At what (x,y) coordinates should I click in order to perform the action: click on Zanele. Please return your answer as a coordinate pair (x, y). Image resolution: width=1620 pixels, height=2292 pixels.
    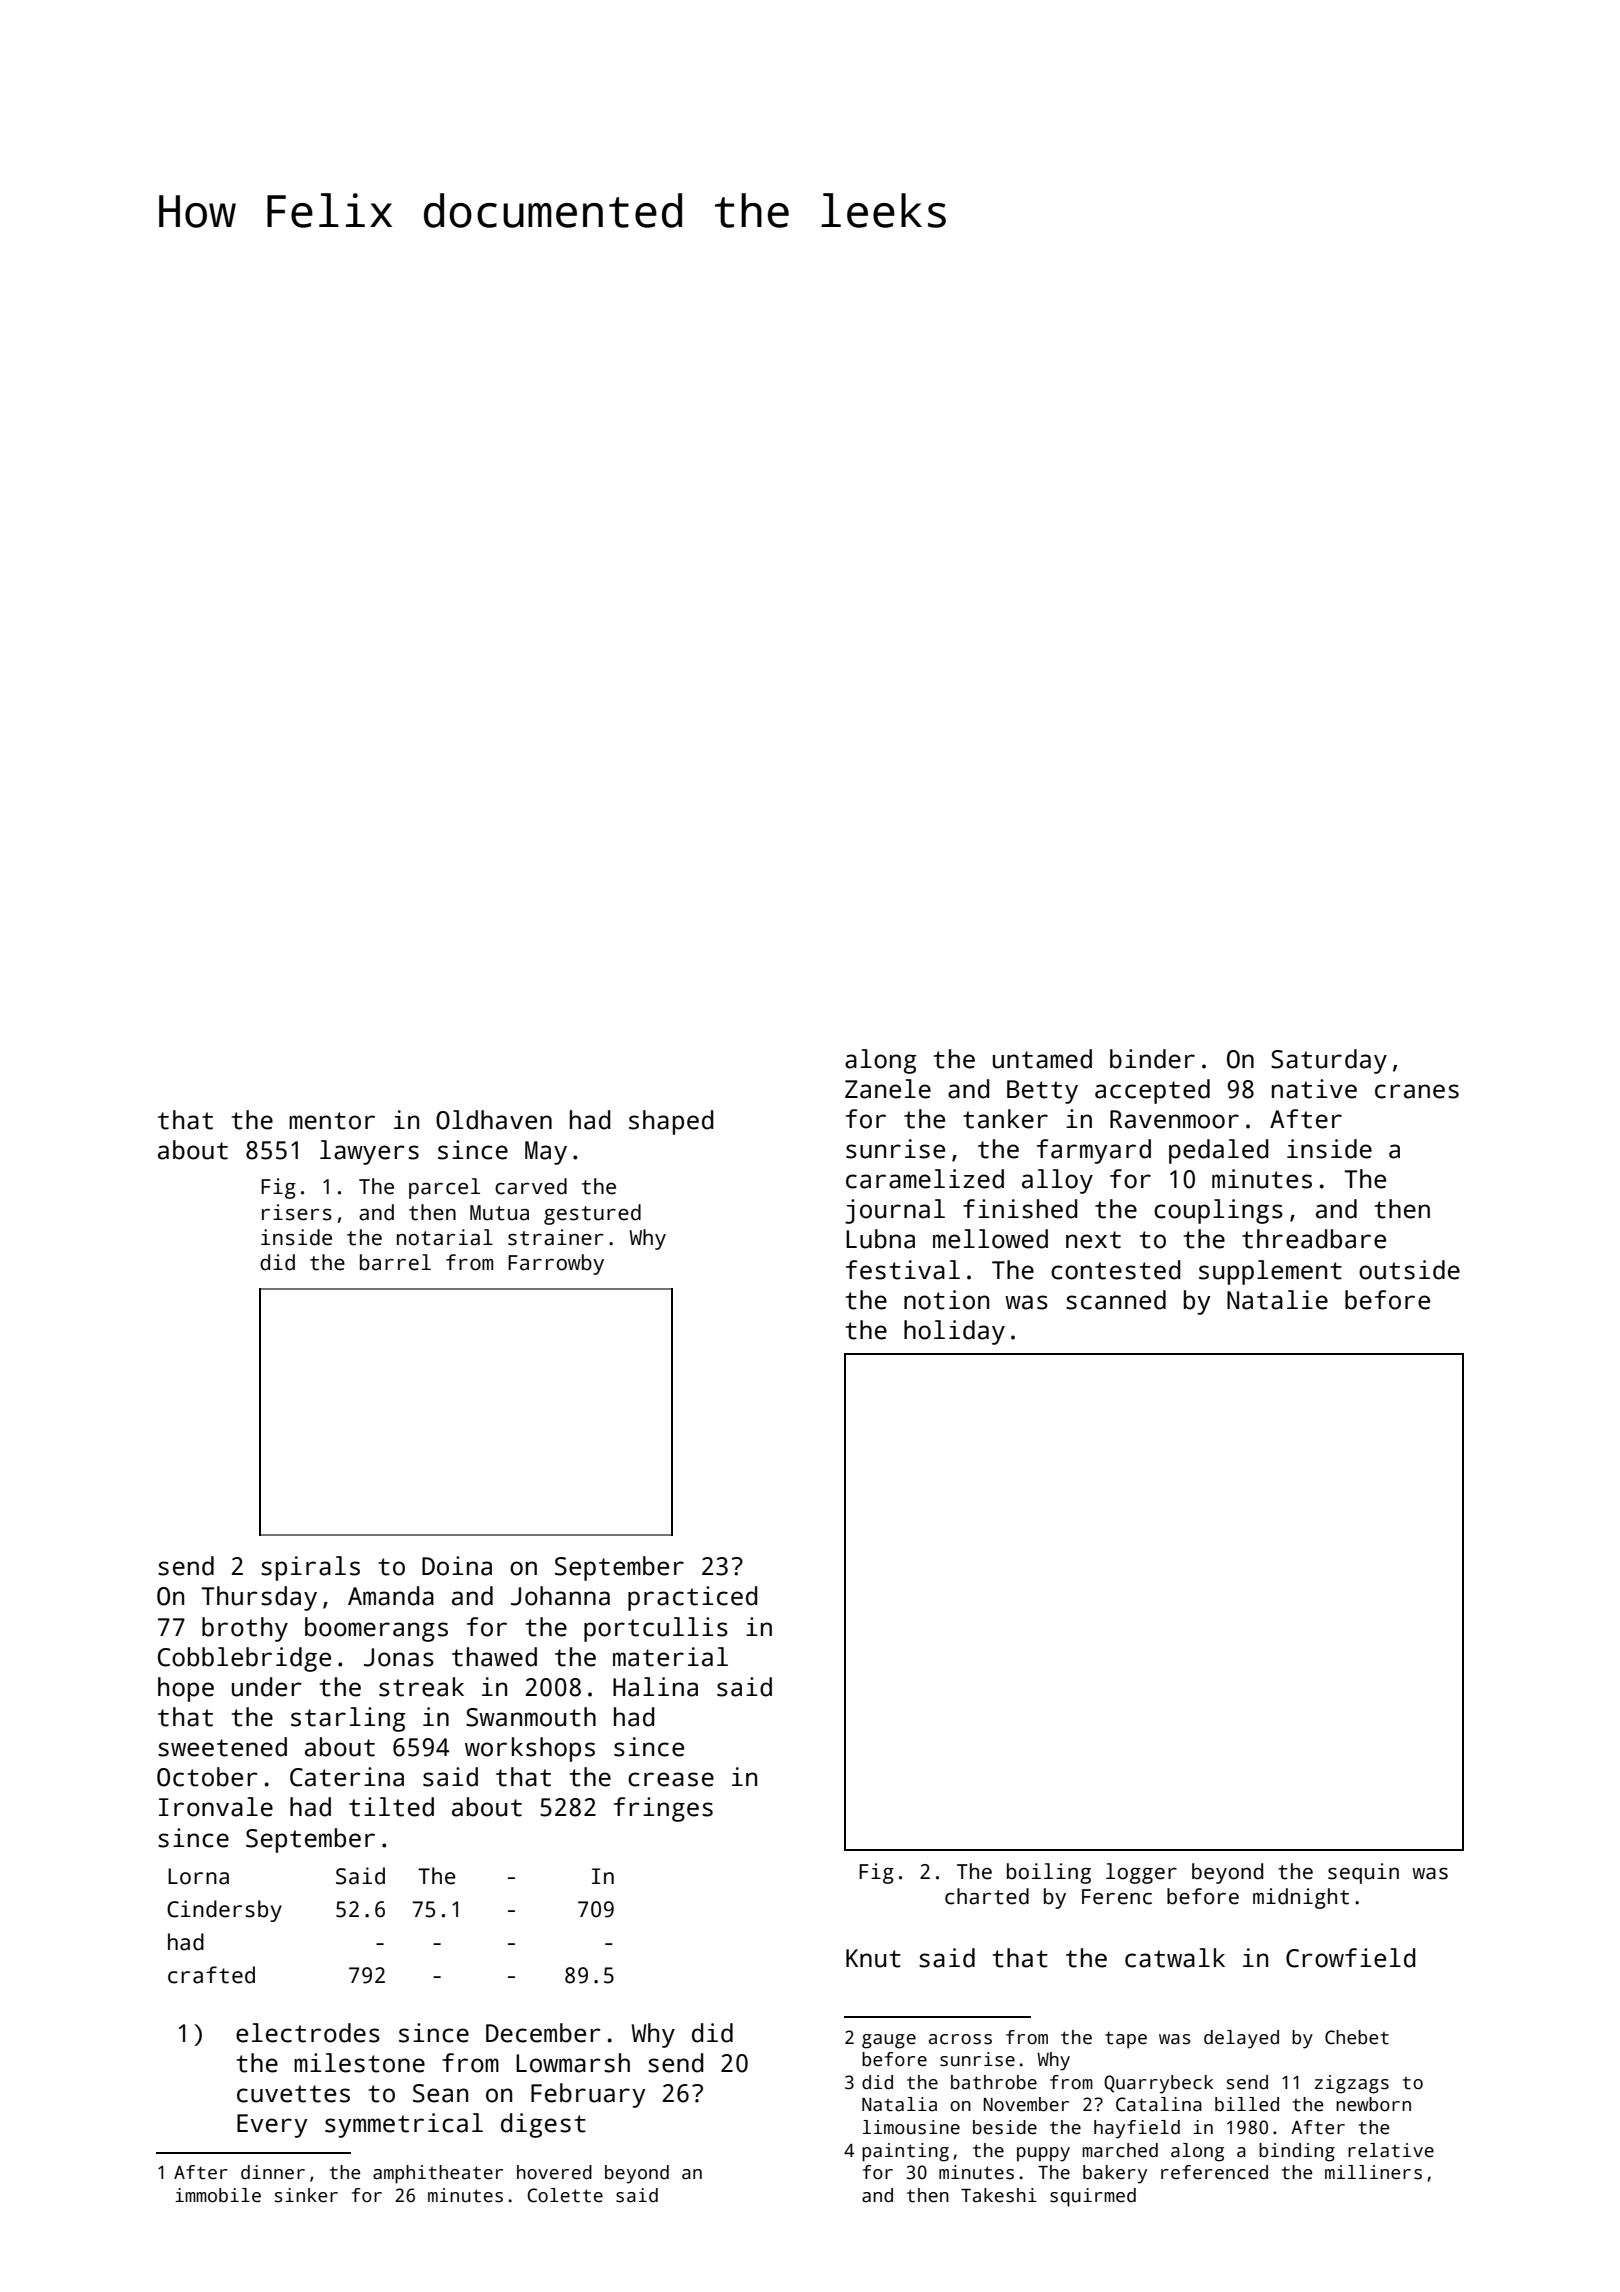
    Looking at the image, I should click on (888, 1089).
